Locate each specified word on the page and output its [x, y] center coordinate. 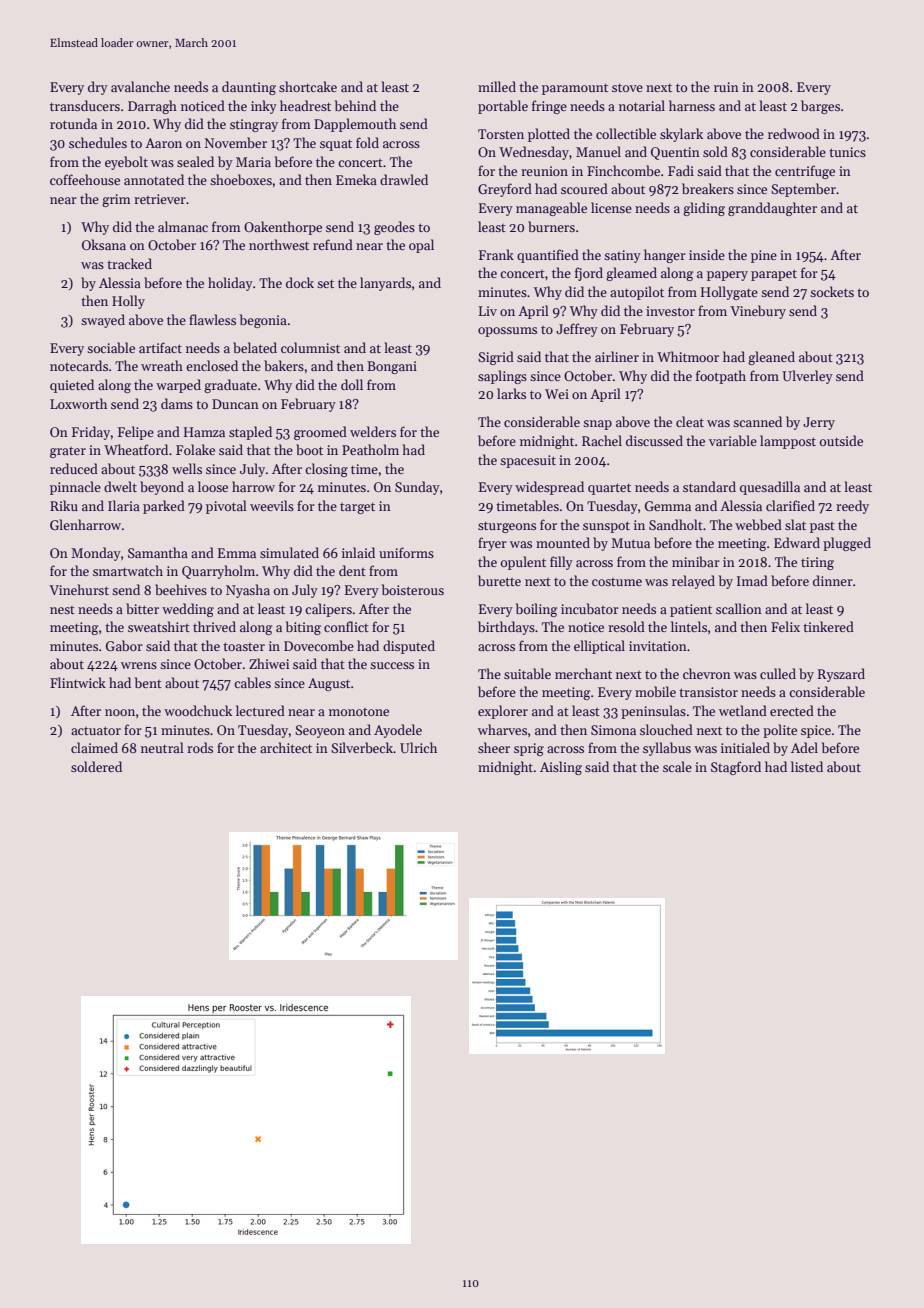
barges [820, 107]
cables [252, 682]
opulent [523, 563]
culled [778, 673]
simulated [289, 552]
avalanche [140, 86]
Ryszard [841, 675]
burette [499, 580]
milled [497, 86]
